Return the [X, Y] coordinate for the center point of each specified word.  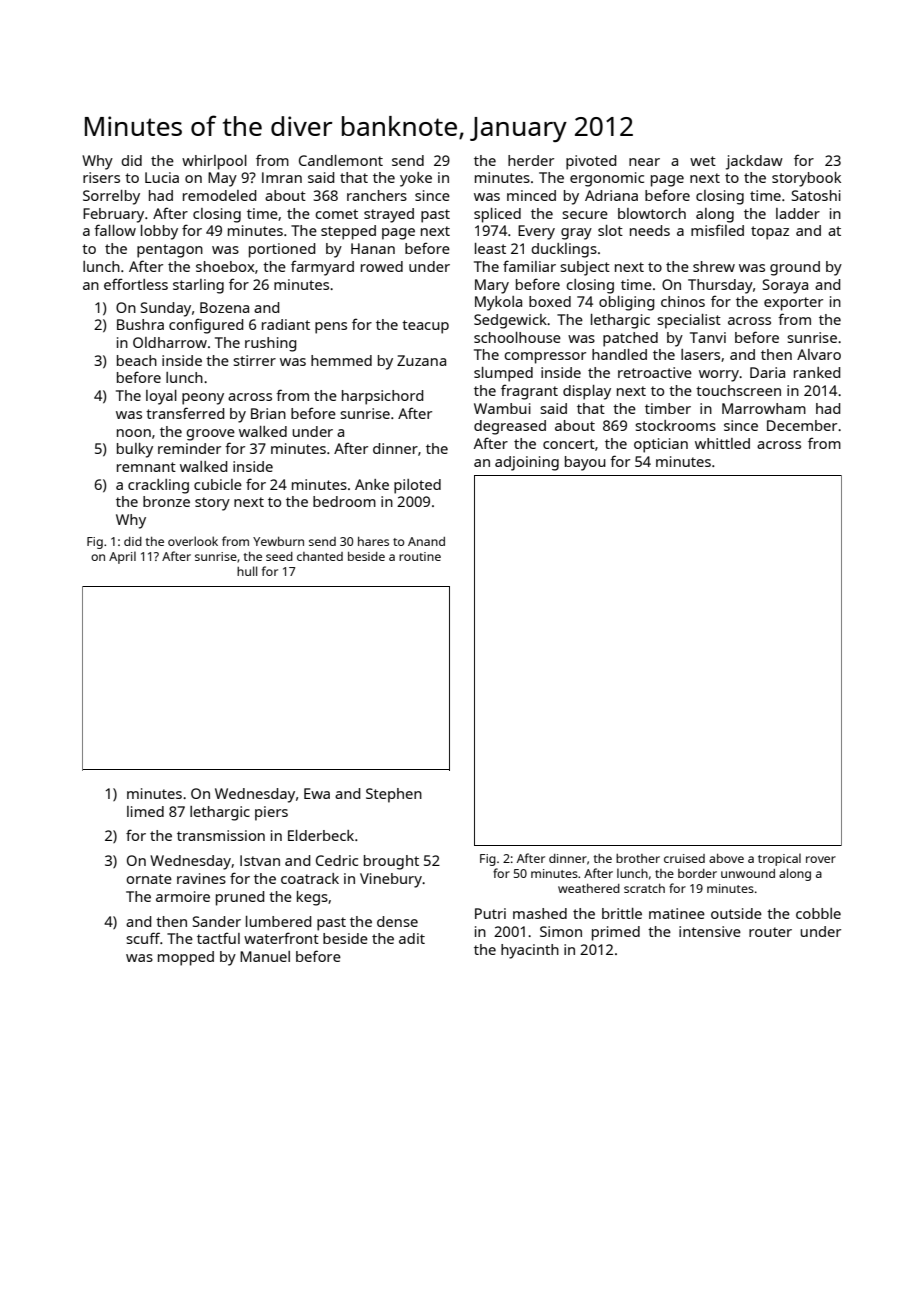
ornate [149, 879]
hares [373, 541]
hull [247, 571]
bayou [585, 463]
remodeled [219, 195]
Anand [426, 541]
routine [420, 556]
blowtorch [652, 213]
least [490, 248]
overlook [193, 541]
